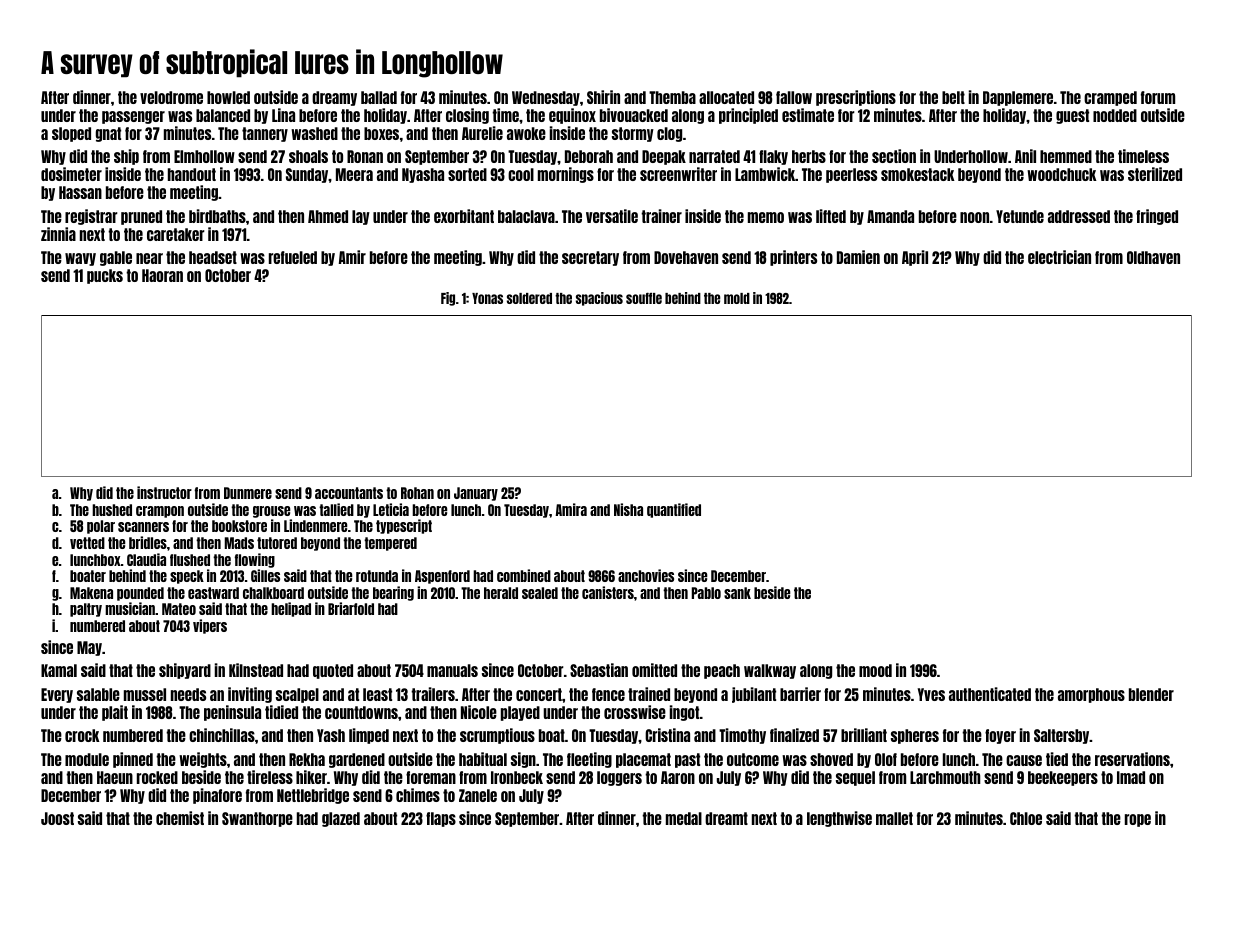  I want to click on hemmed, so click(1066, 156).
